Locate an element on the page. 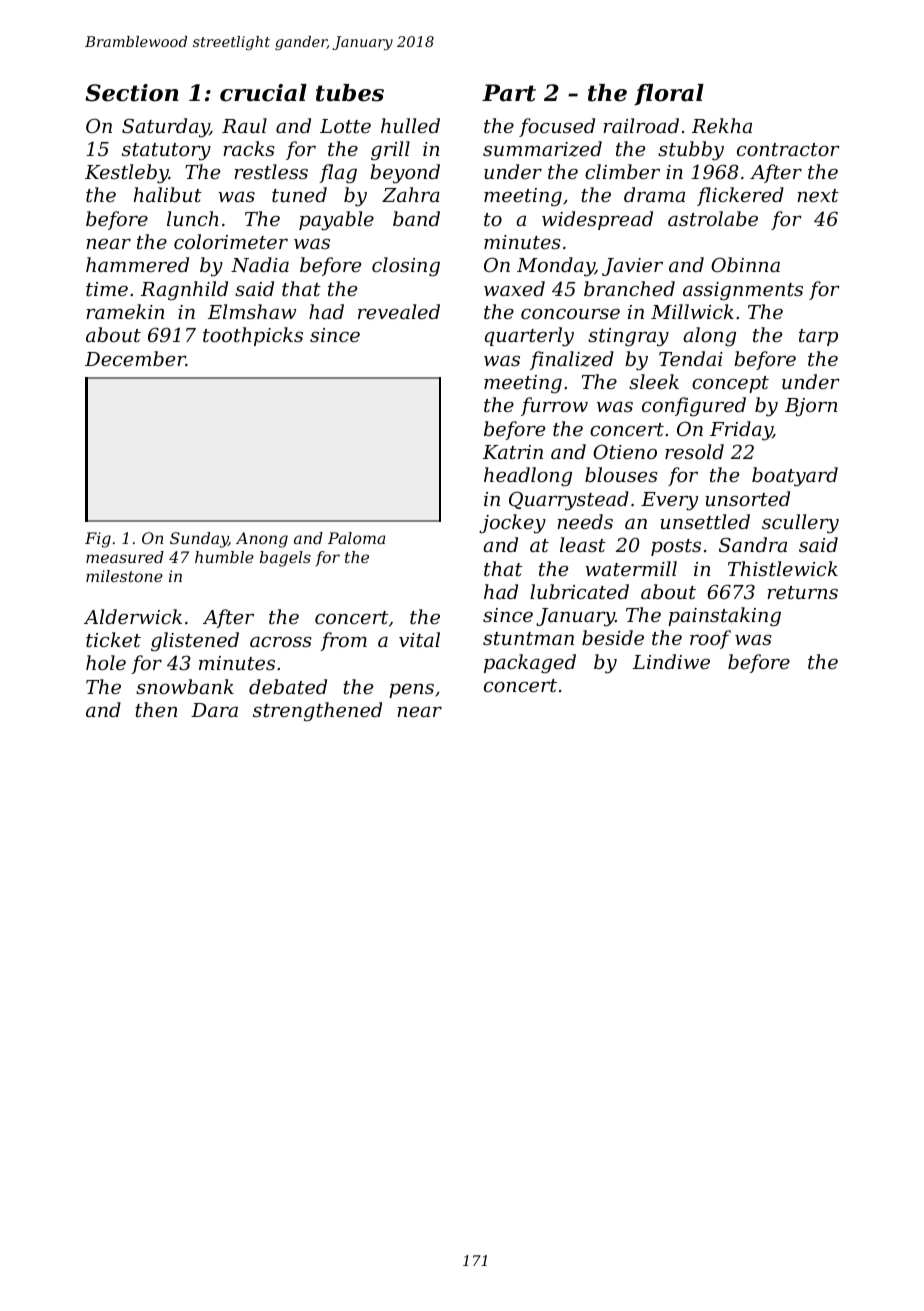 The image size is (924, 1311). pens is located at coordinates (411, 691).
